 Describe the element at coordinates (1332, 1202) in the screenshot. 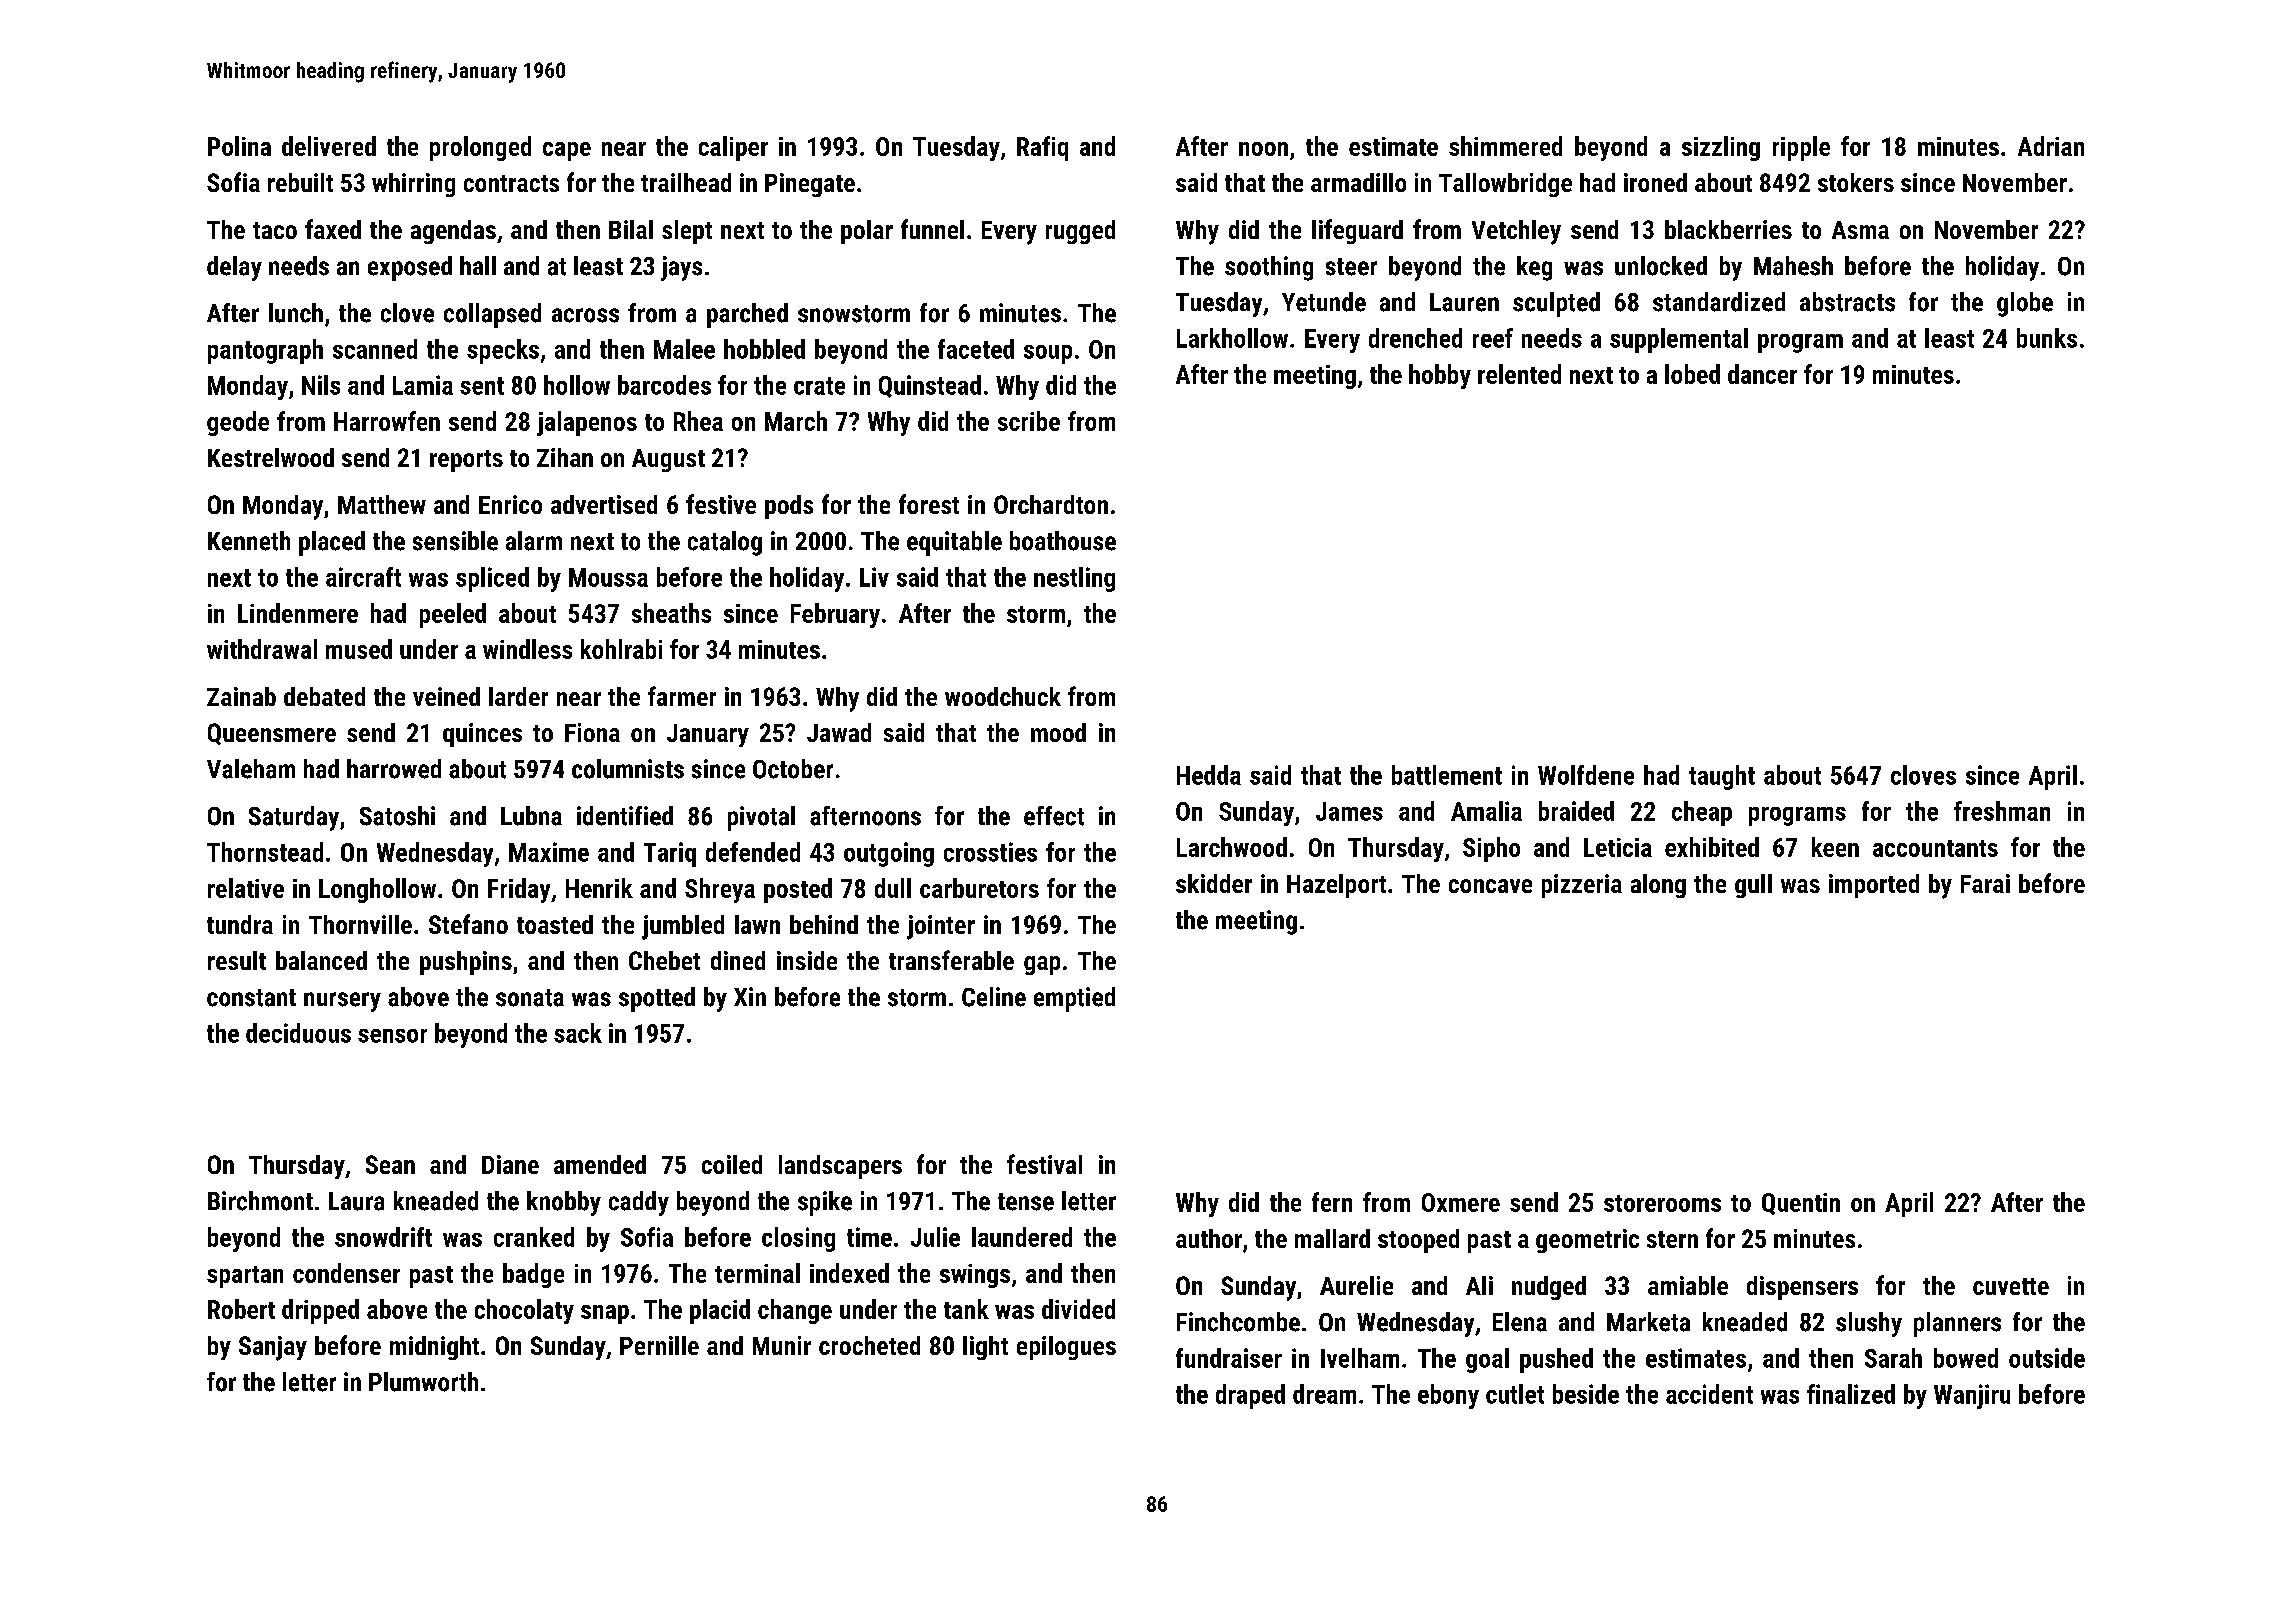

I see `fern` at that location.
